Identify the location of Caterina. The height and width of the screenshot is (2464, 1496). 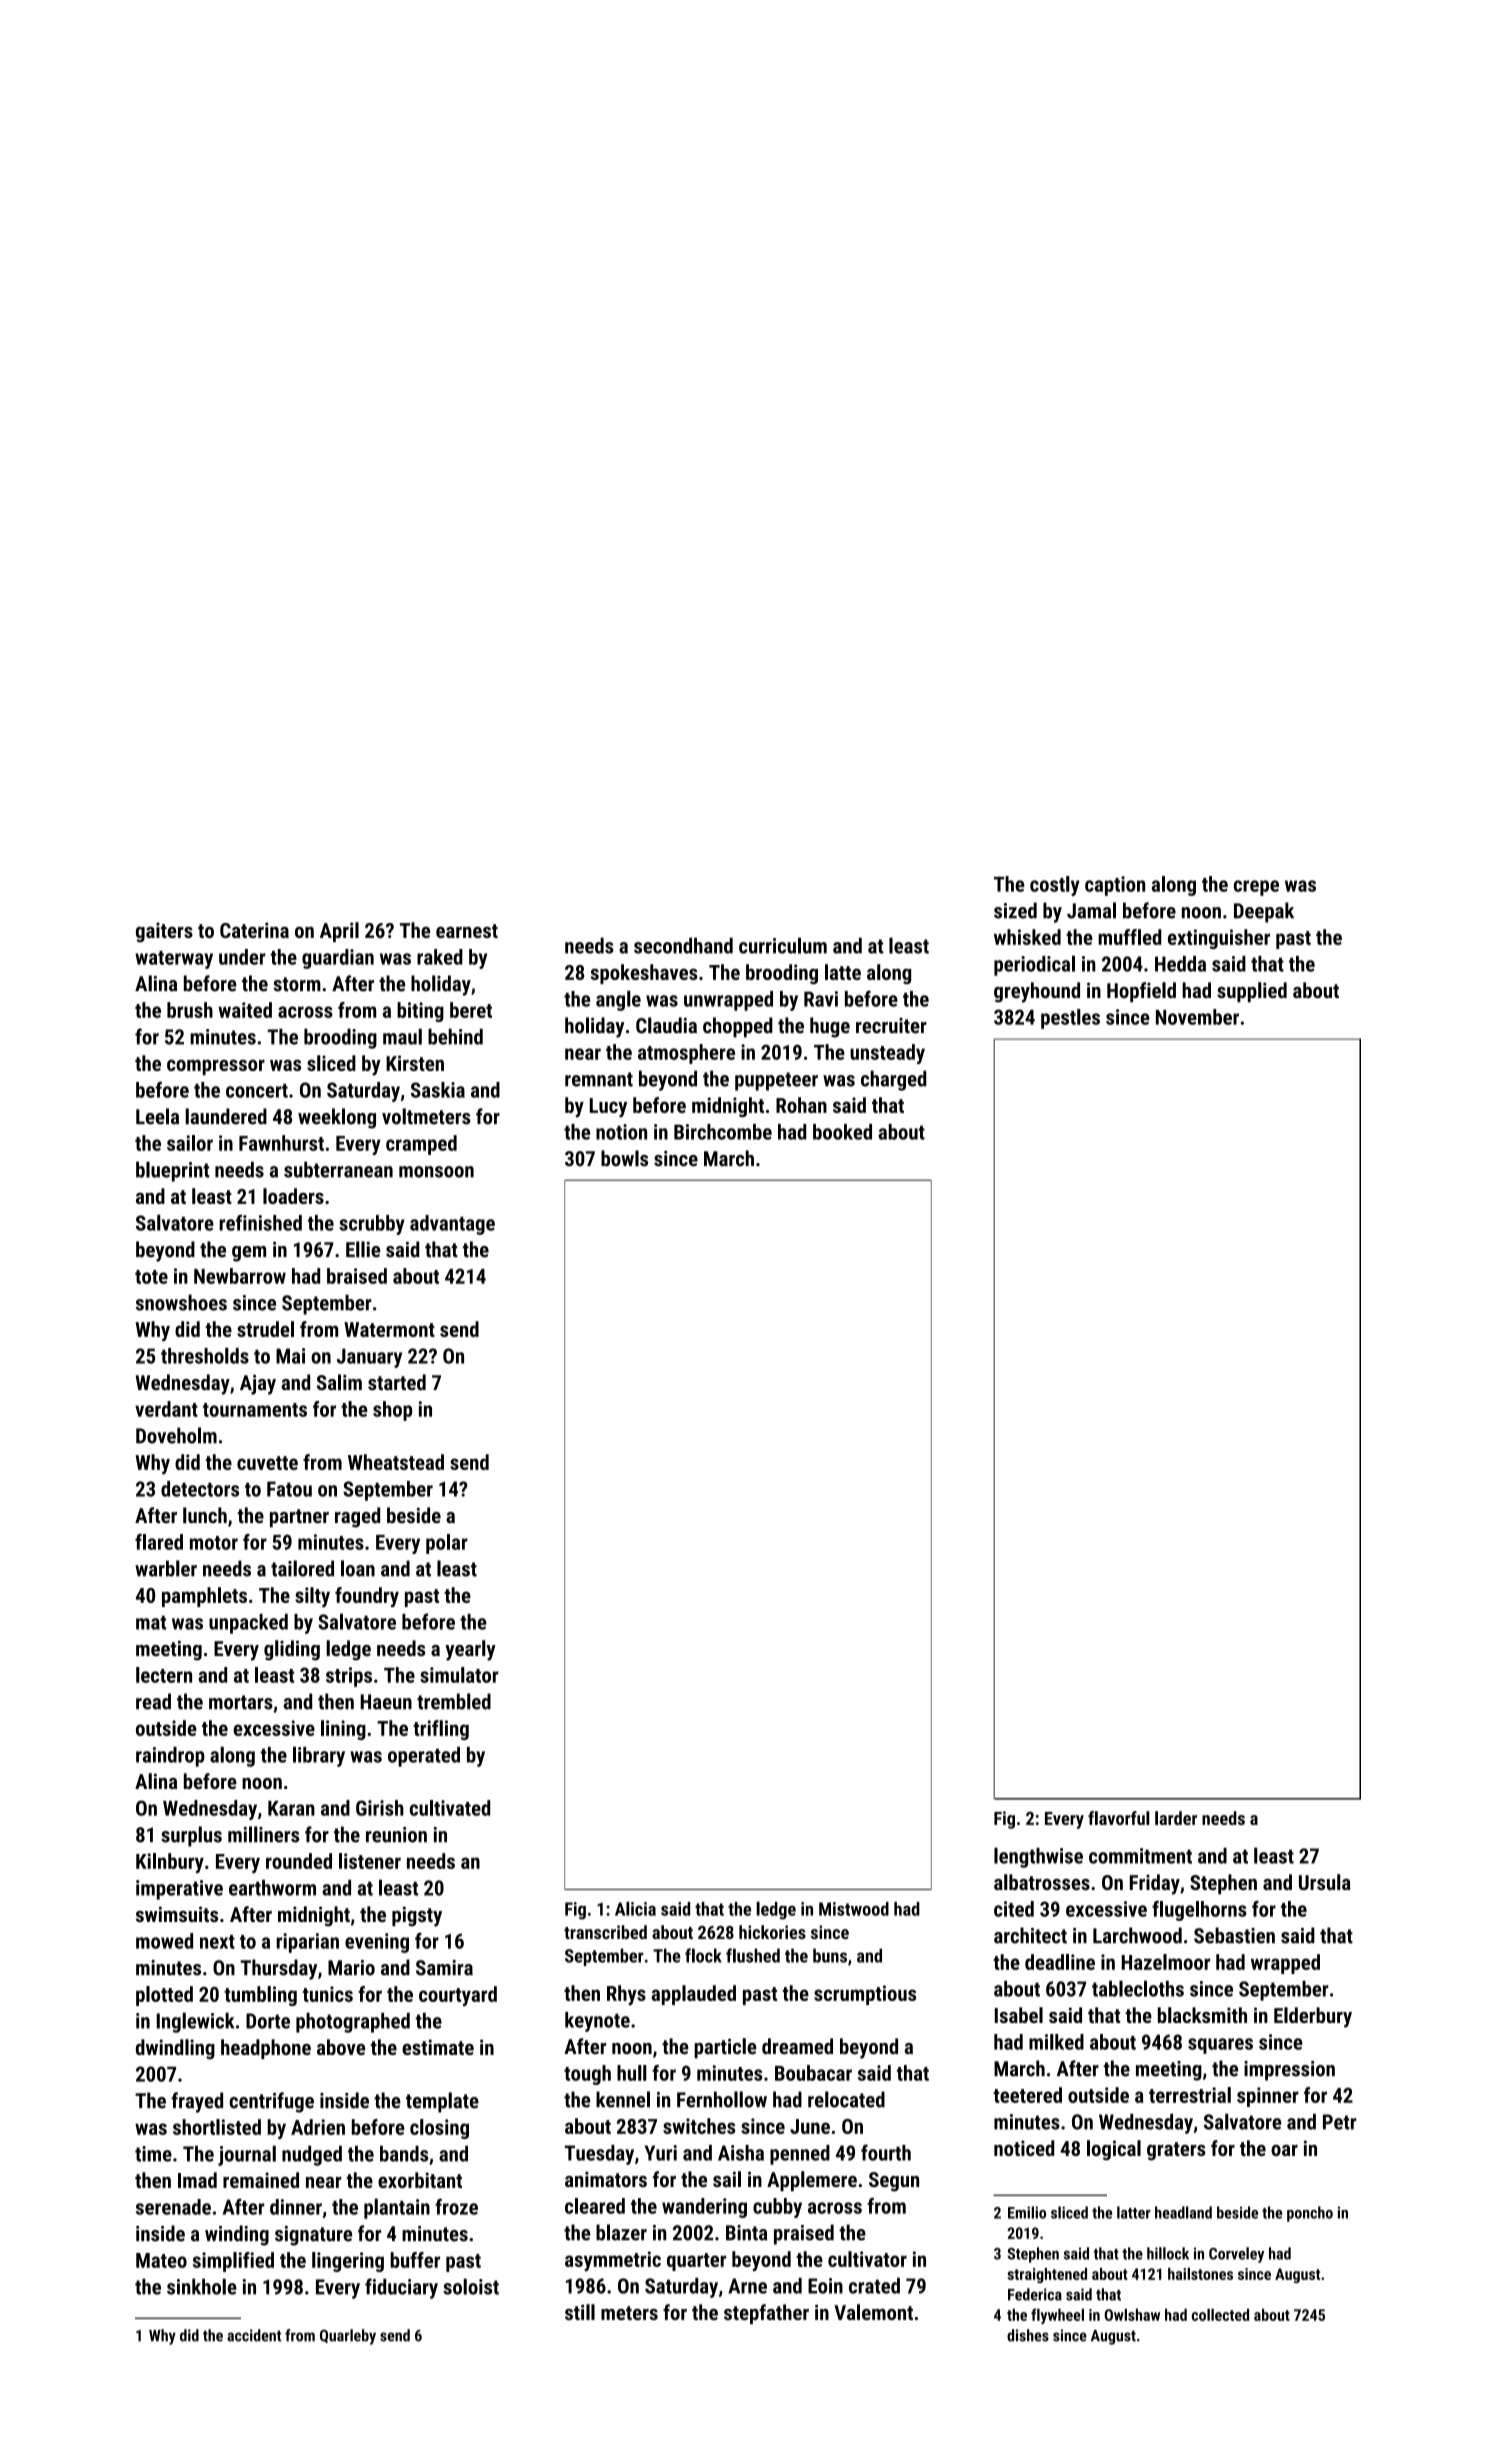
(254, 930).
